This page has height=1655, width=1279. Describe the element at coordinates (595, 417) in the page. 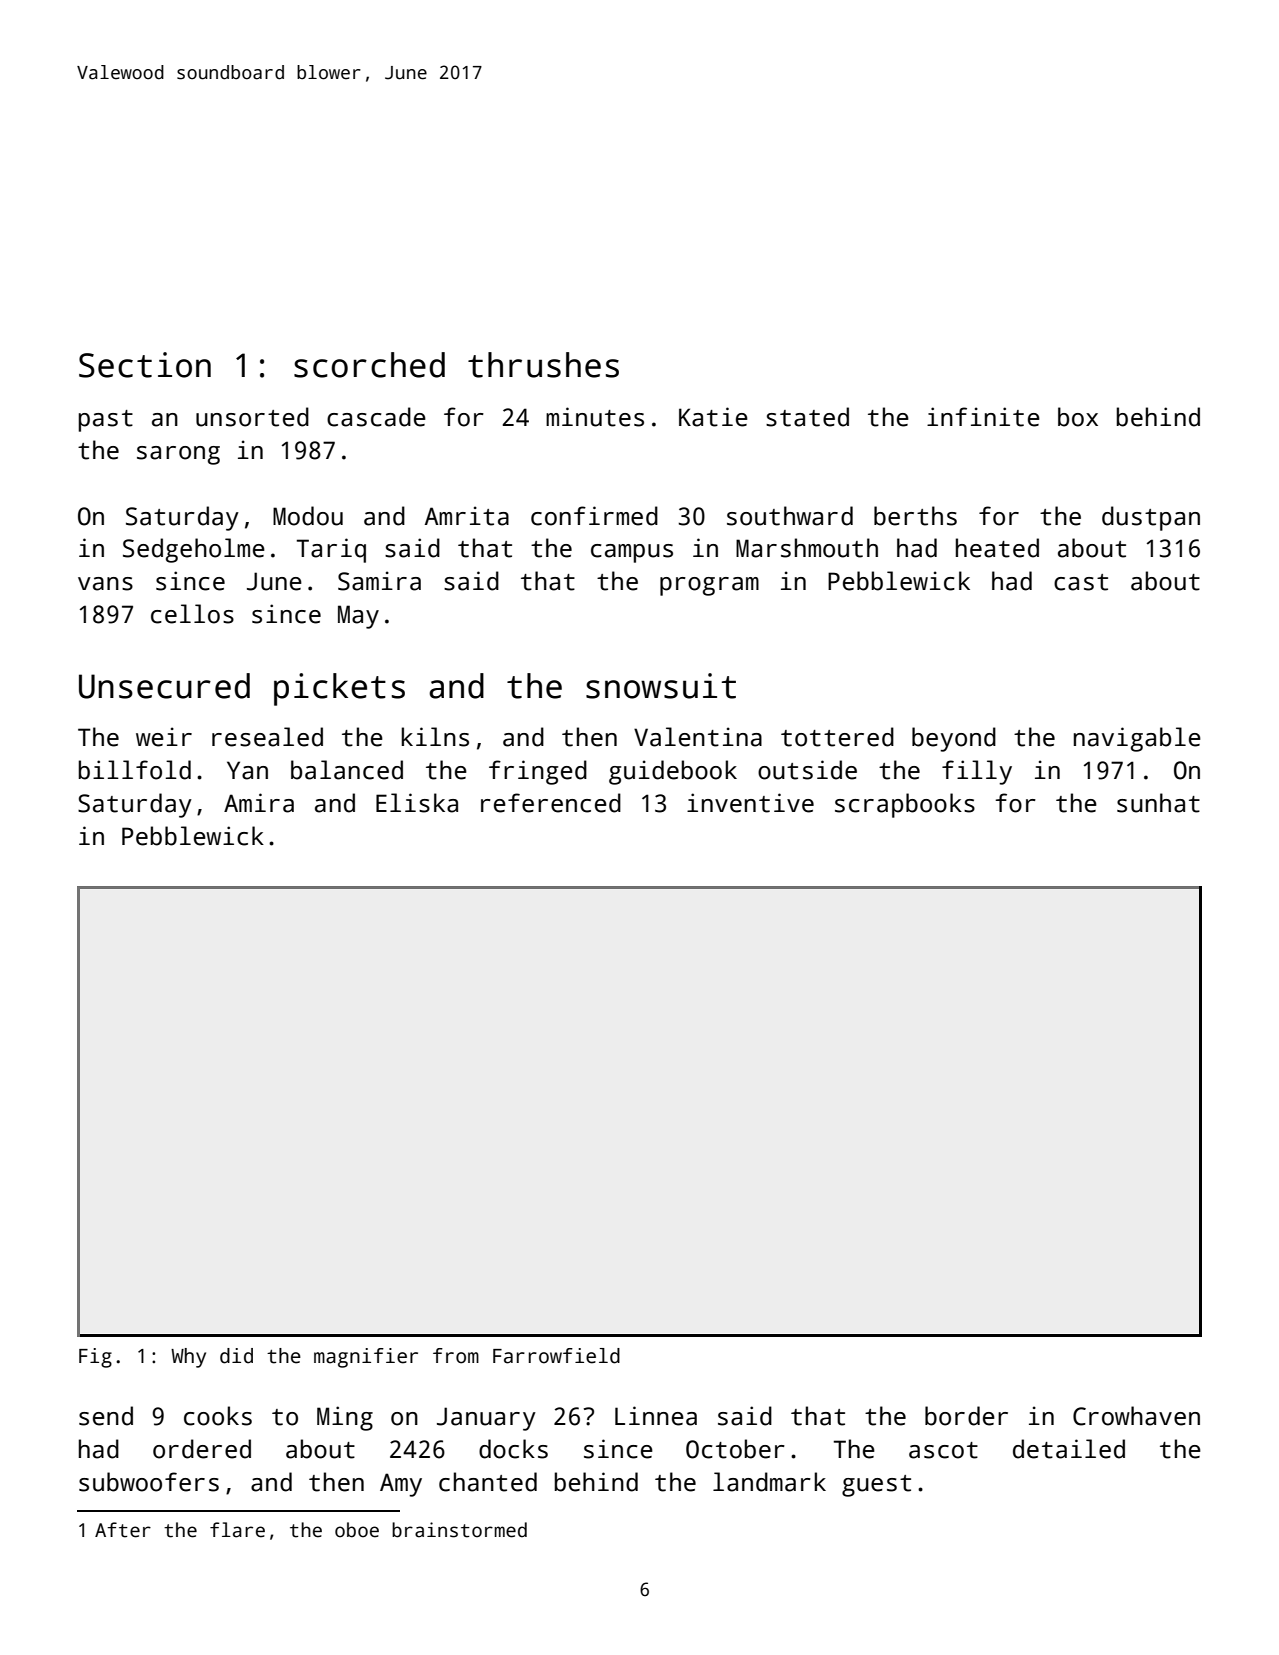

I see `minutes` at that location.
